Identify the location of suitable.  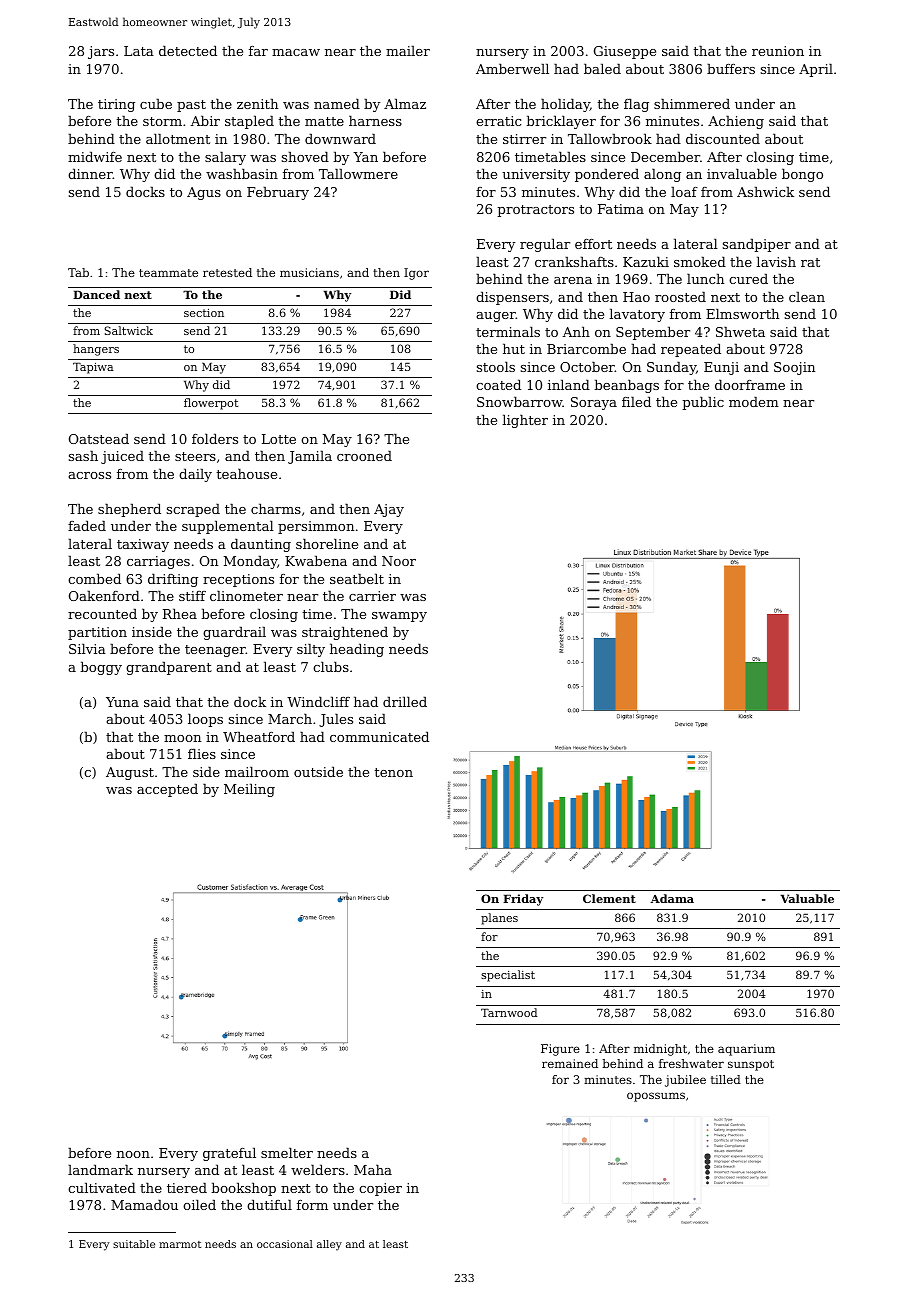
(134, 1244).
